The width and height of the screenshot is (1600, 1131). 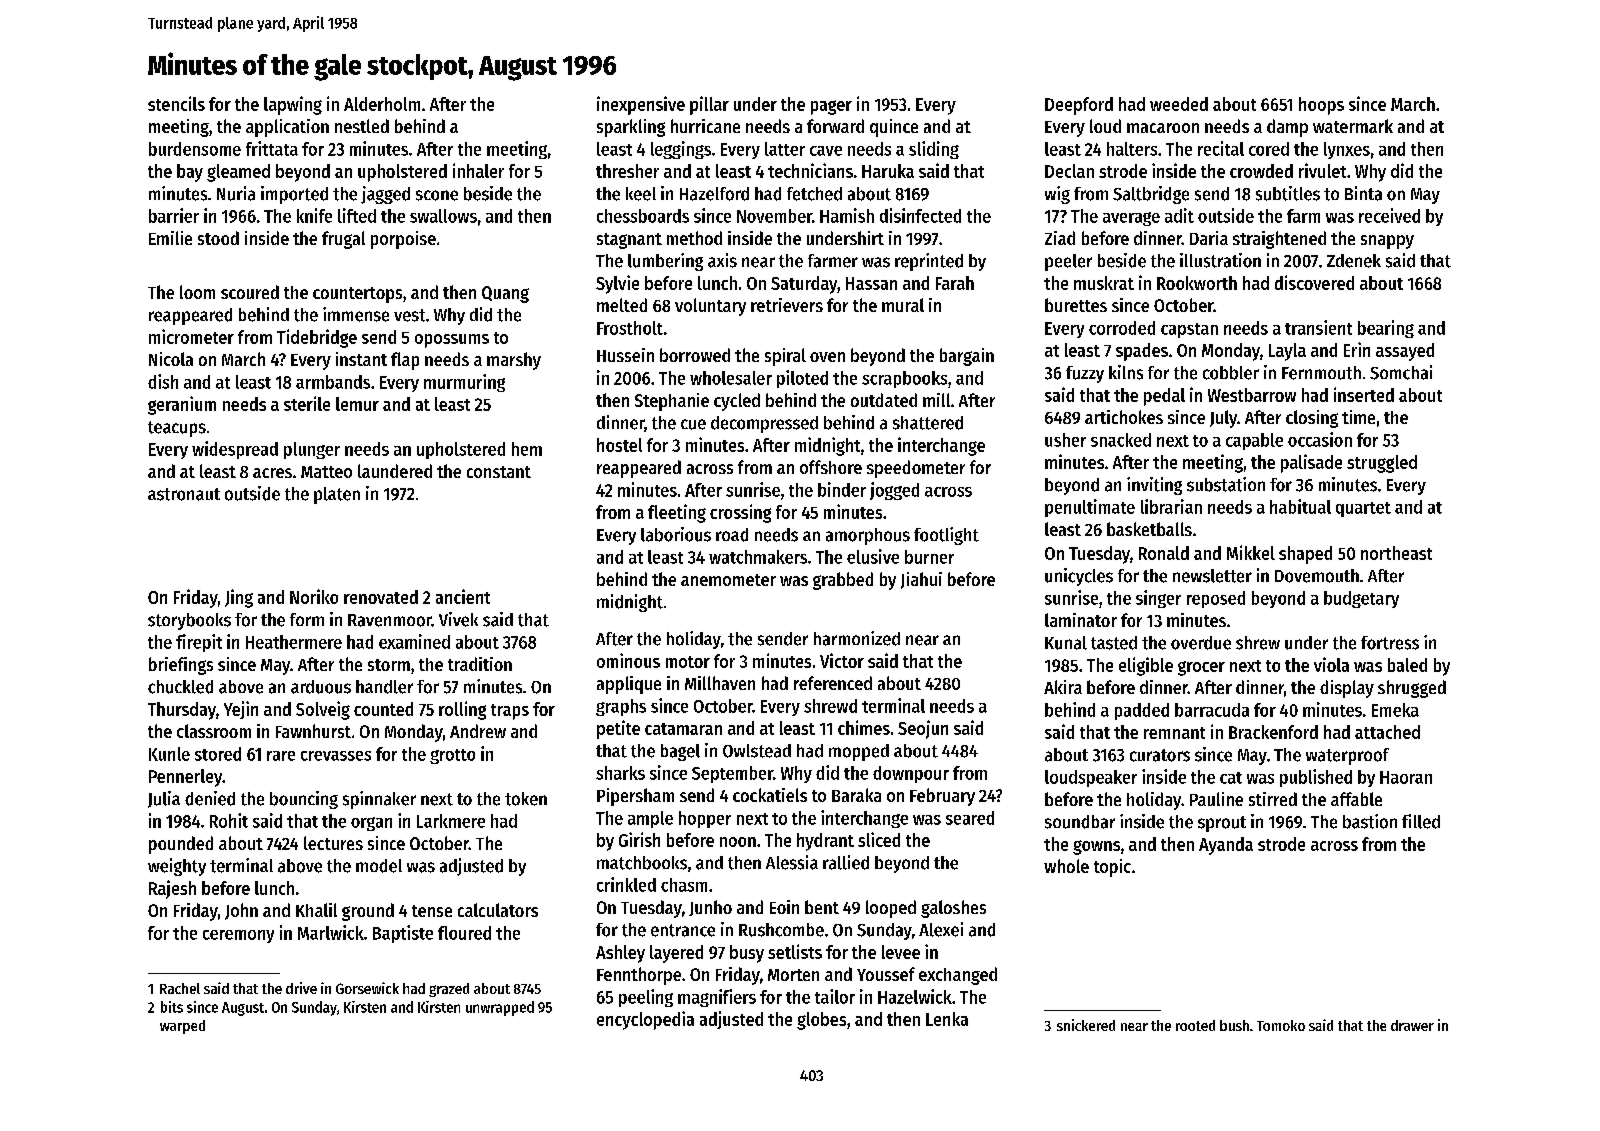 I want to click on globes, so click(x=821, y=1021).
